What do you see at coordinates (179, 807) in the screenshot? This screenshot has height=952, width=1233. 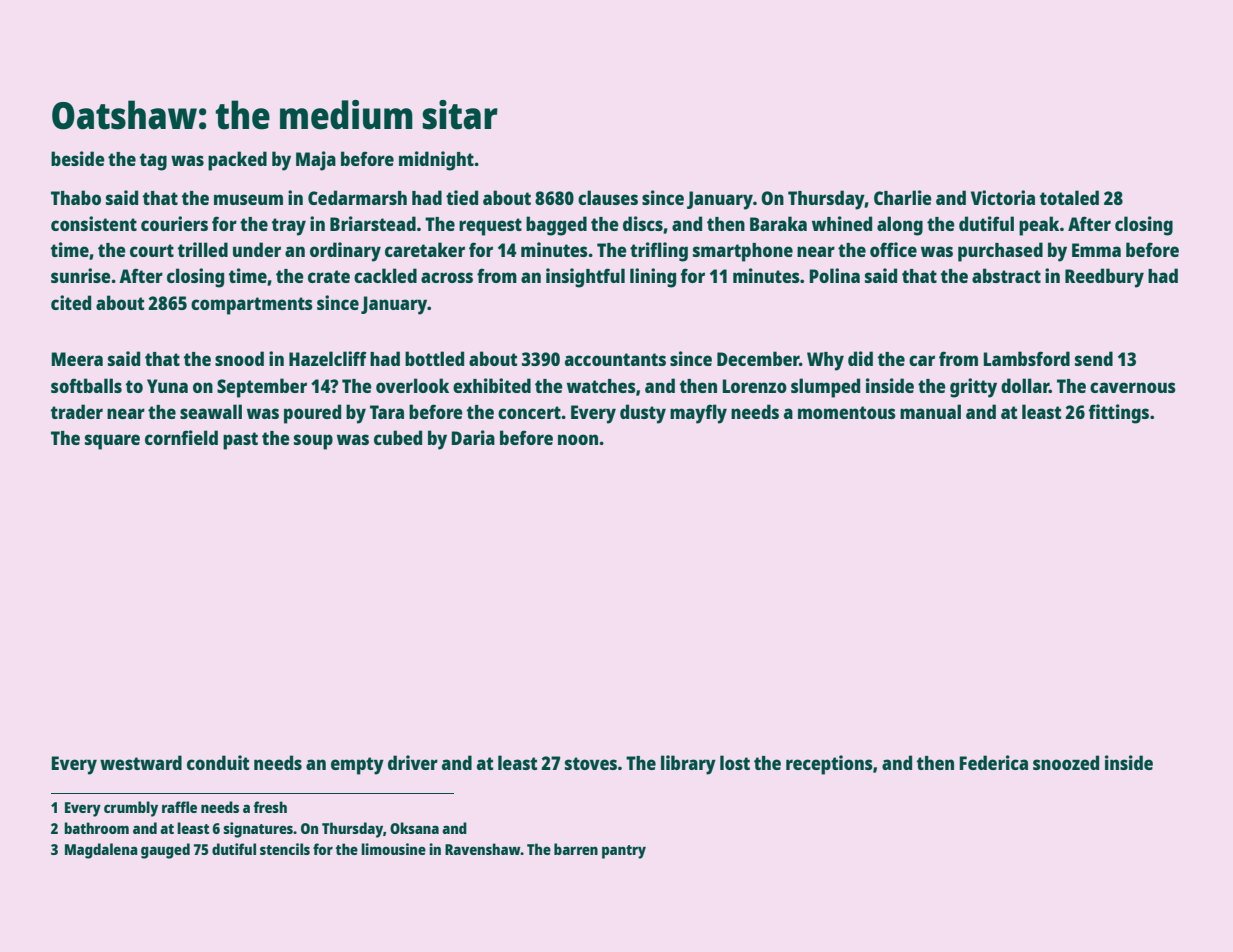 I see `raffle` at bounding box center [179, 807].
